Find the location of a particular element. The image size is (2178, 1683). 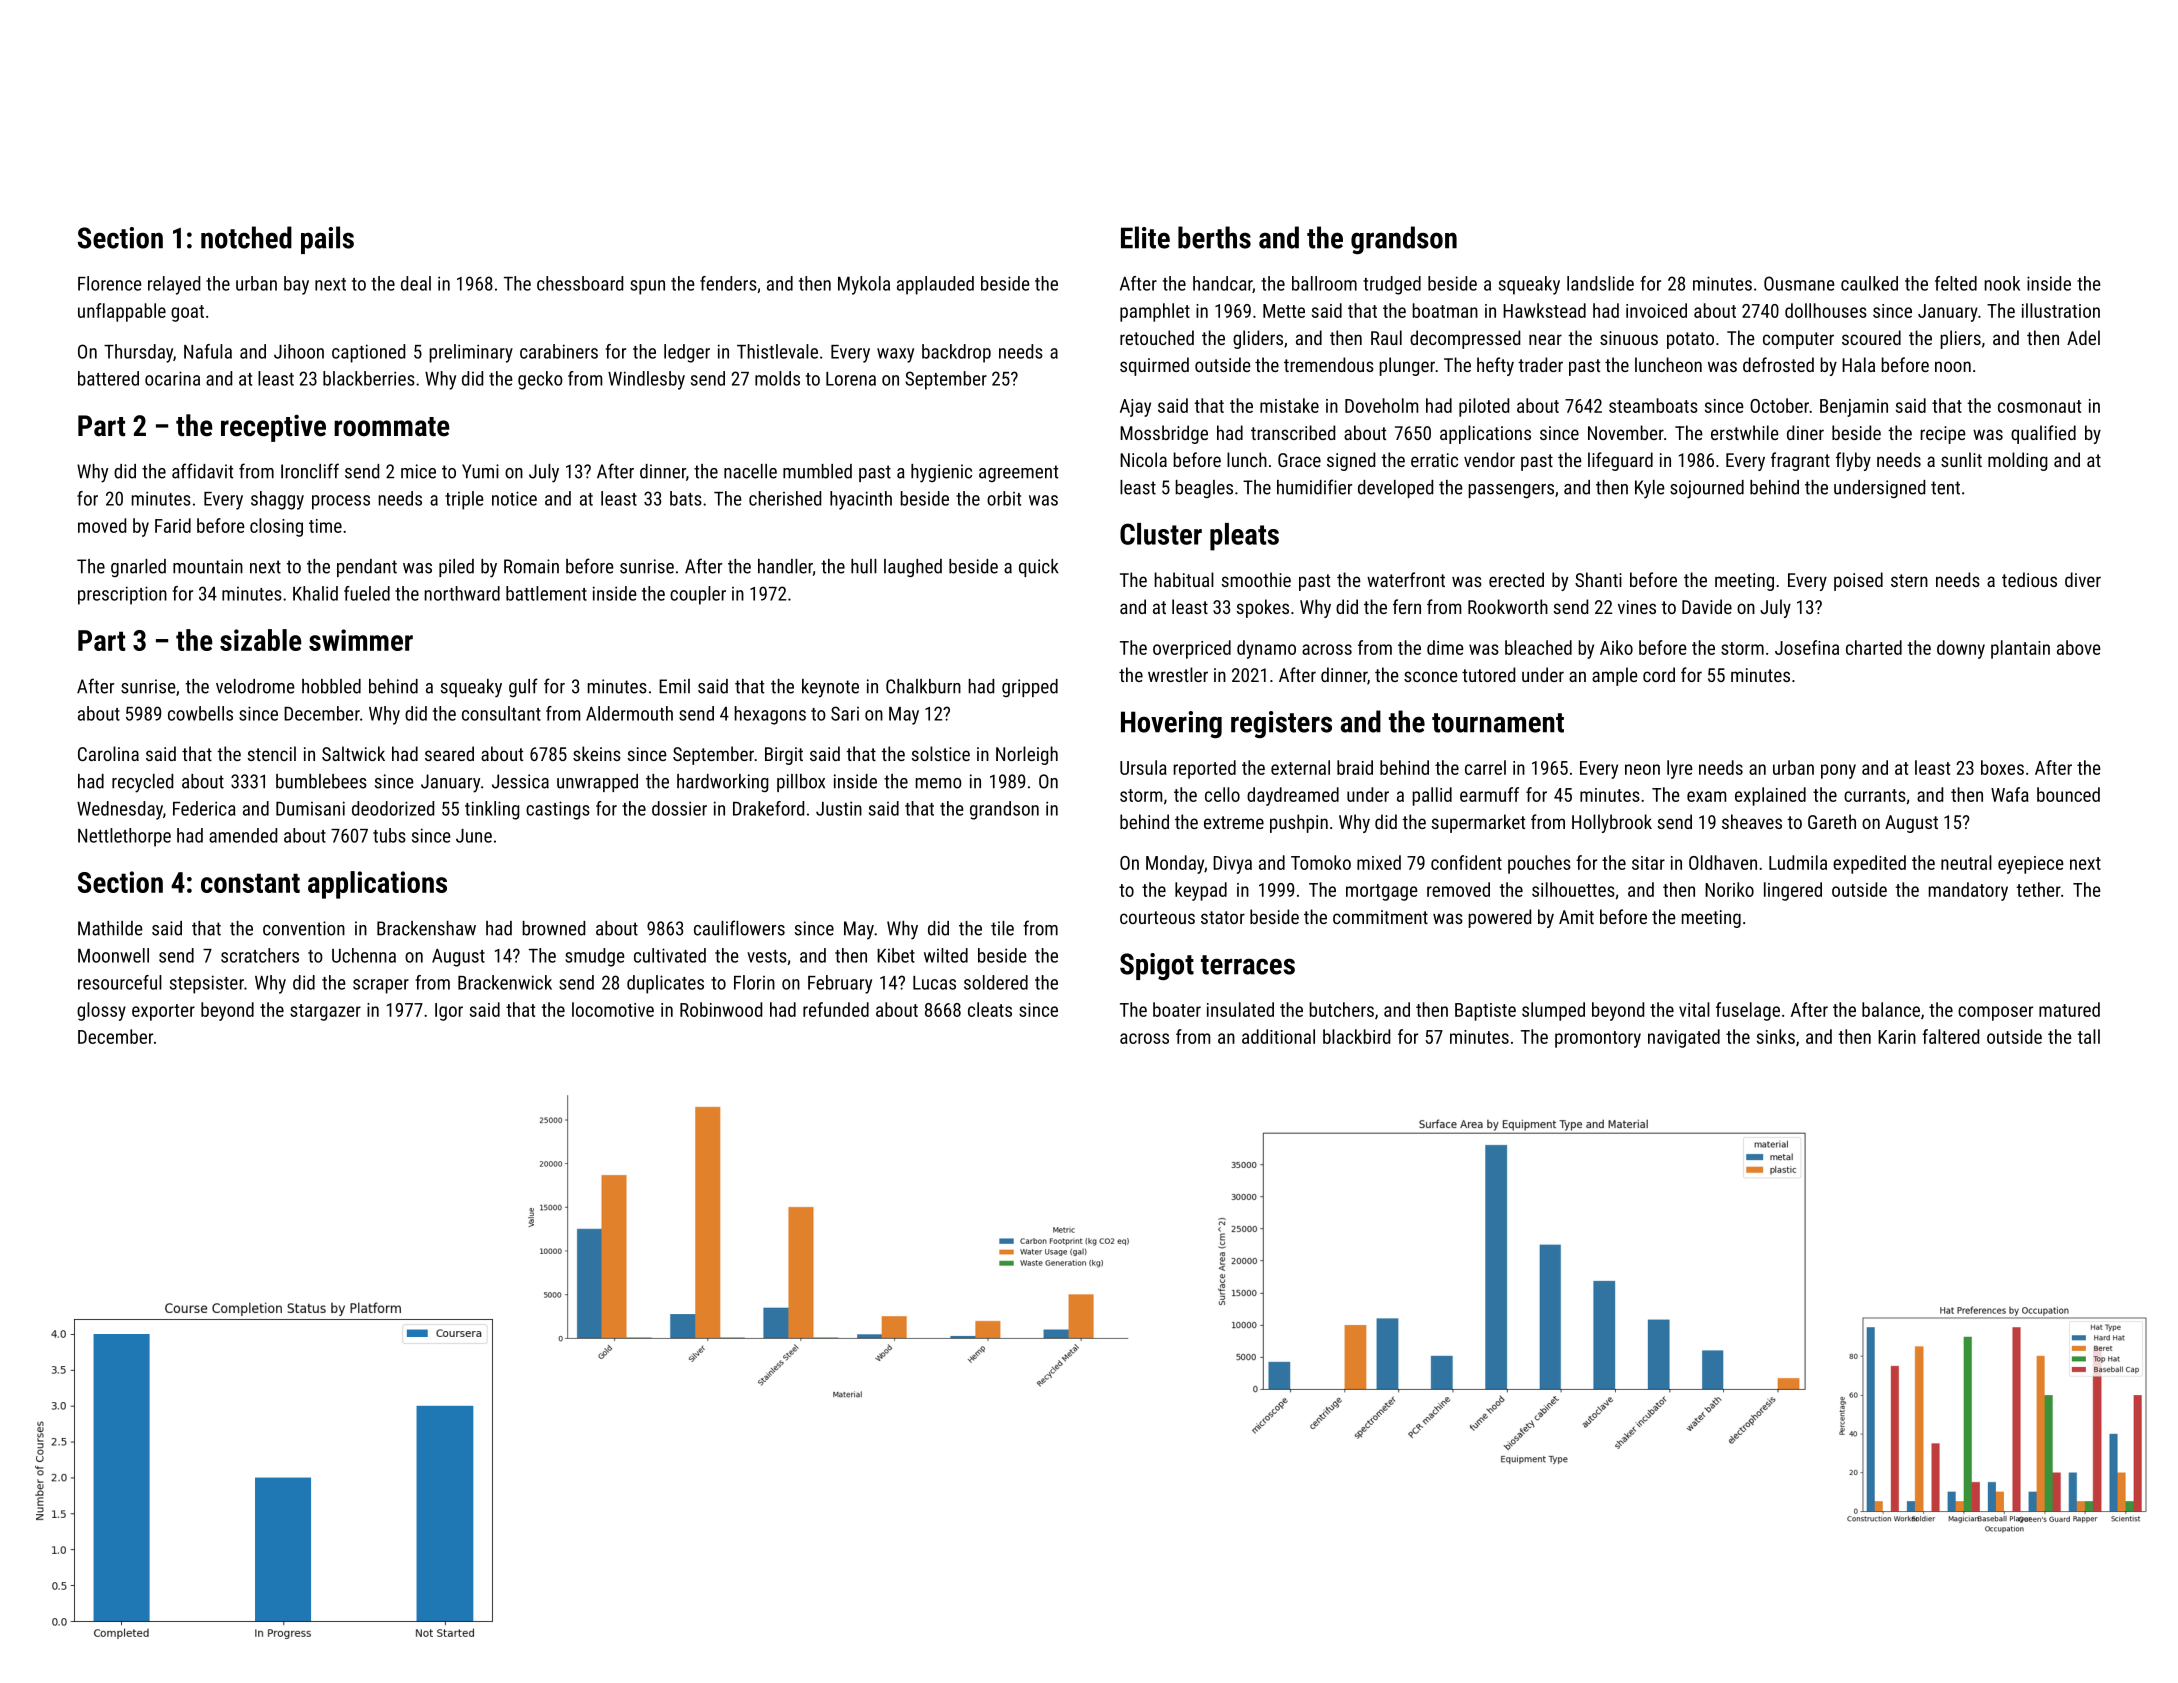

matured is located at coordinates (2069, 1009).
